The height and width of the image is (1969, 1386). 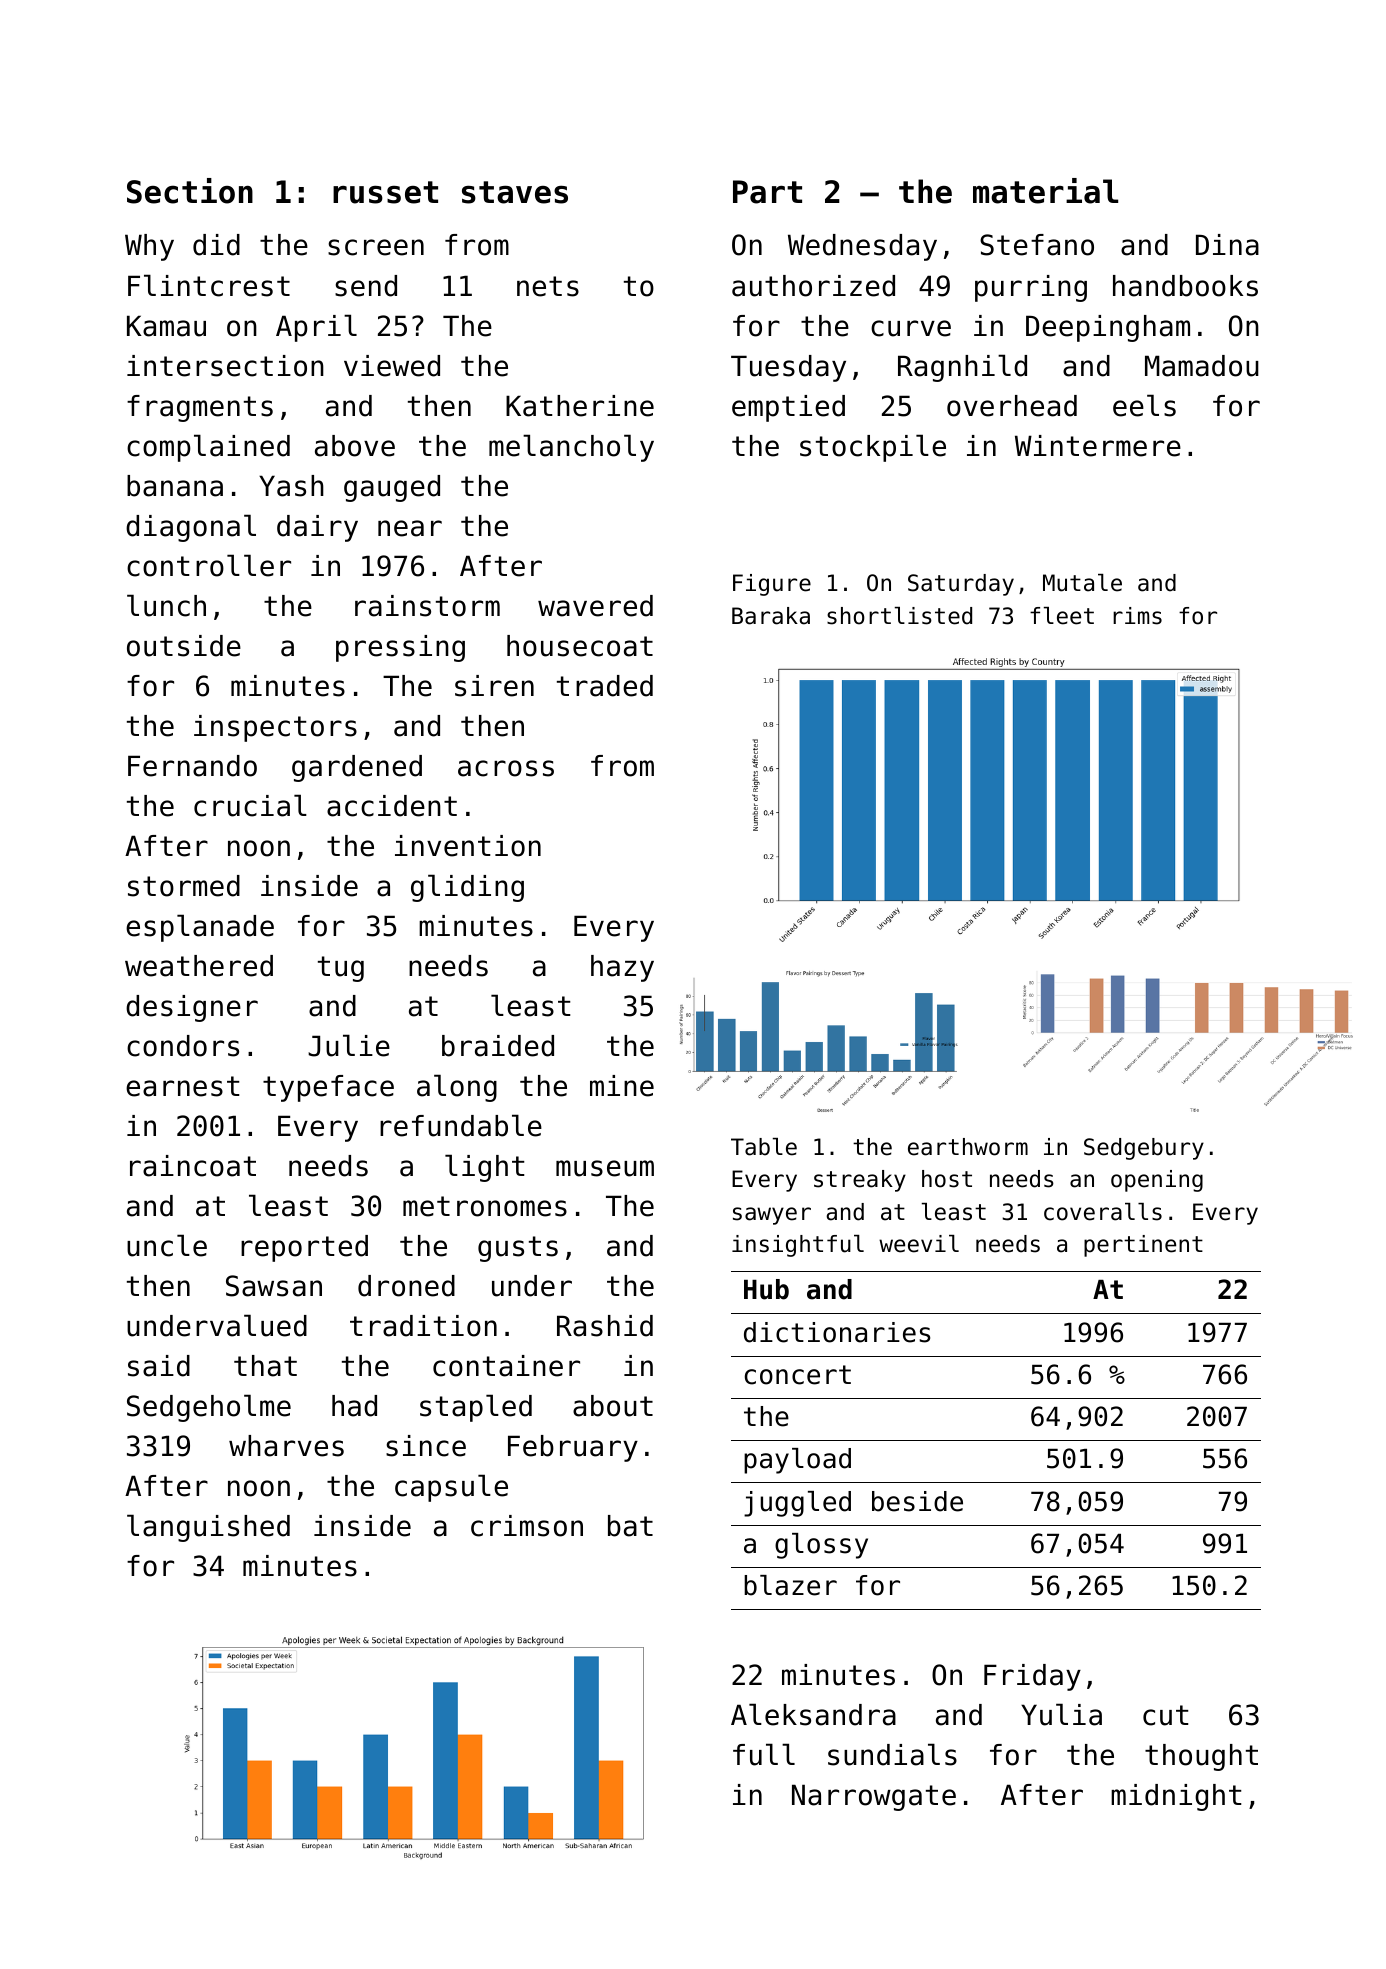 I want to click on Flintcrest, so click(x=209, y=285).
